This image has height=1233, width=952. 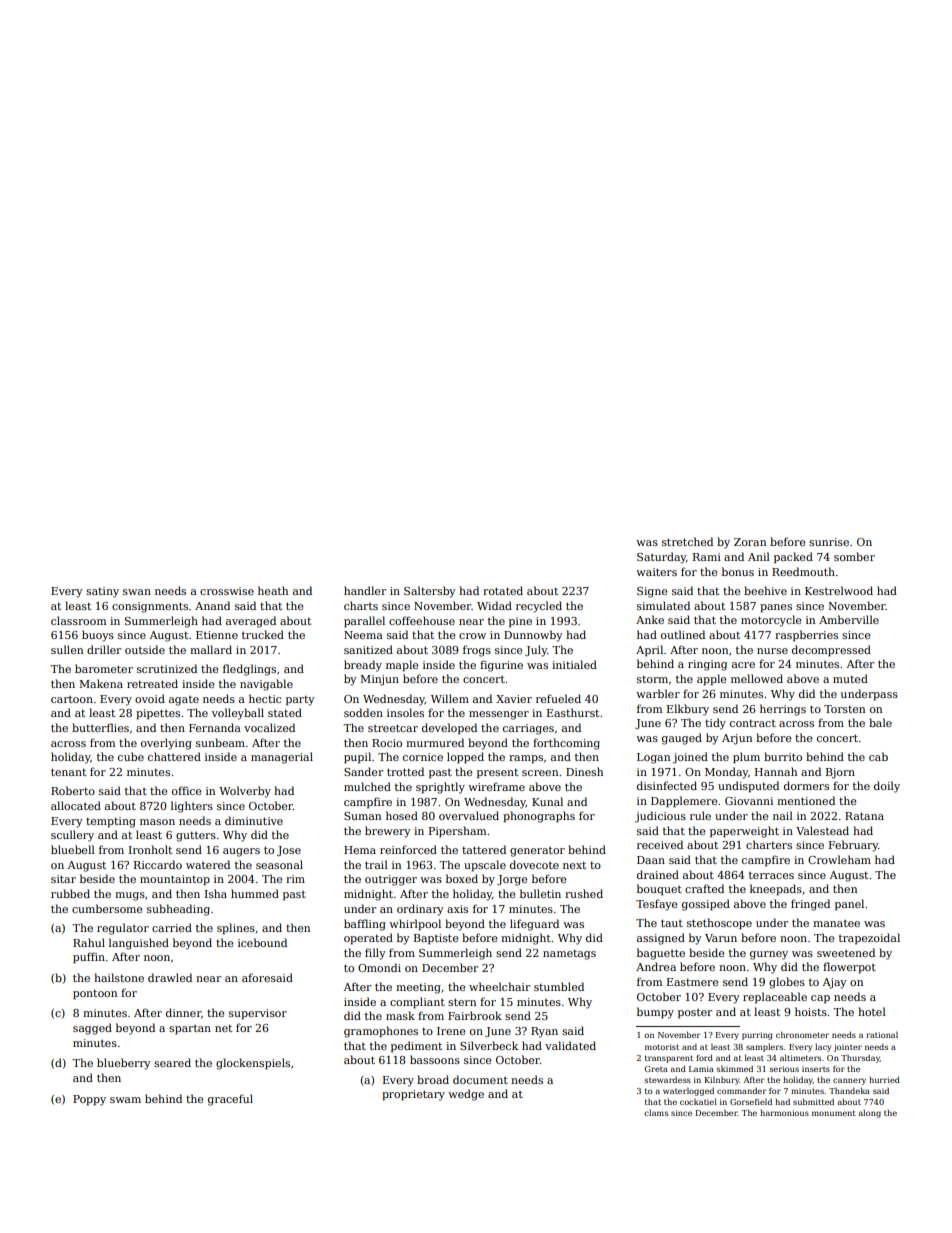 I want to click on bulletin, so click(x=540, y=893).
